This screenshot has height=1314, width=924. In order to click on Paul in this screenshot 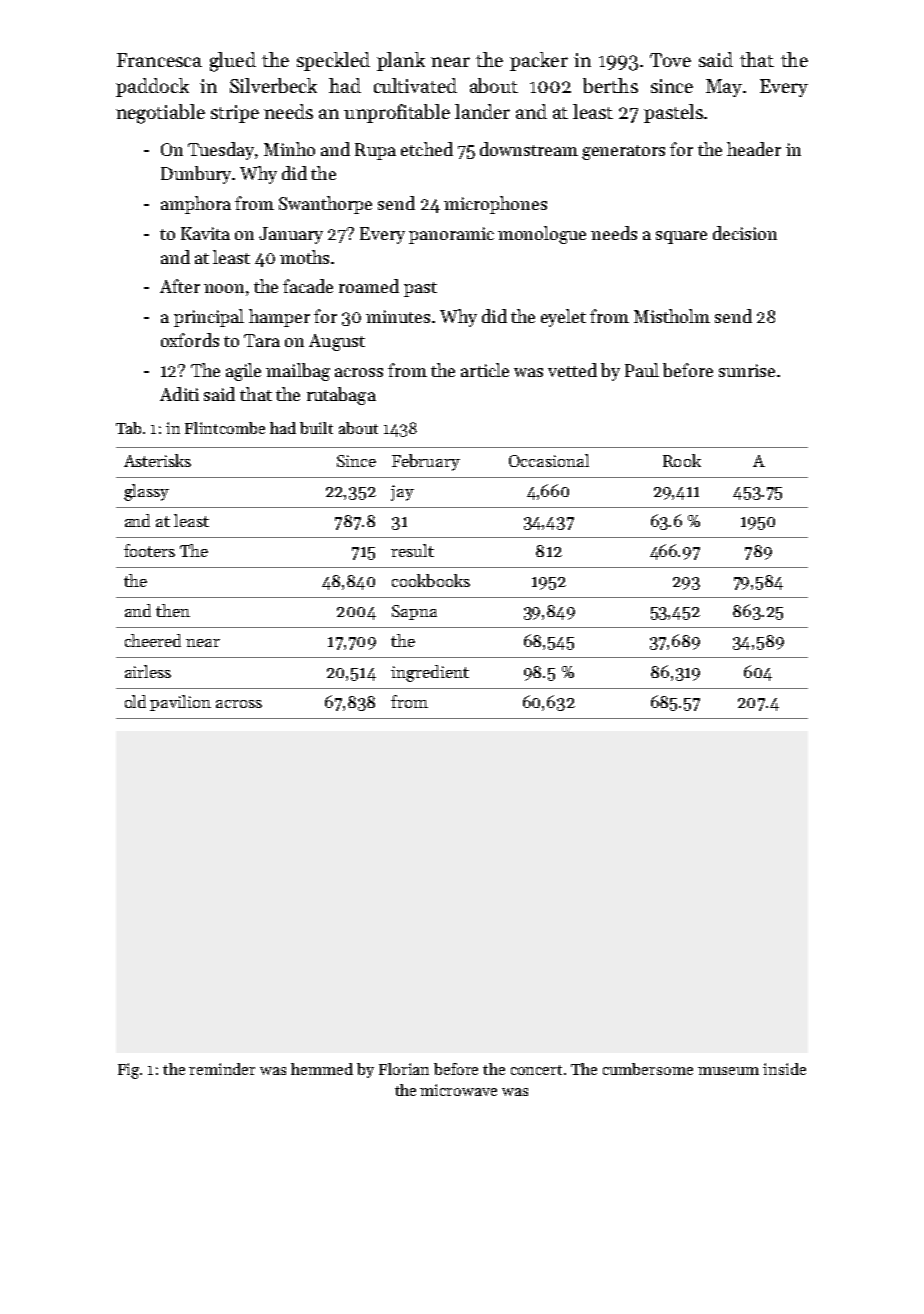, I will do `click(642, 370)`.
